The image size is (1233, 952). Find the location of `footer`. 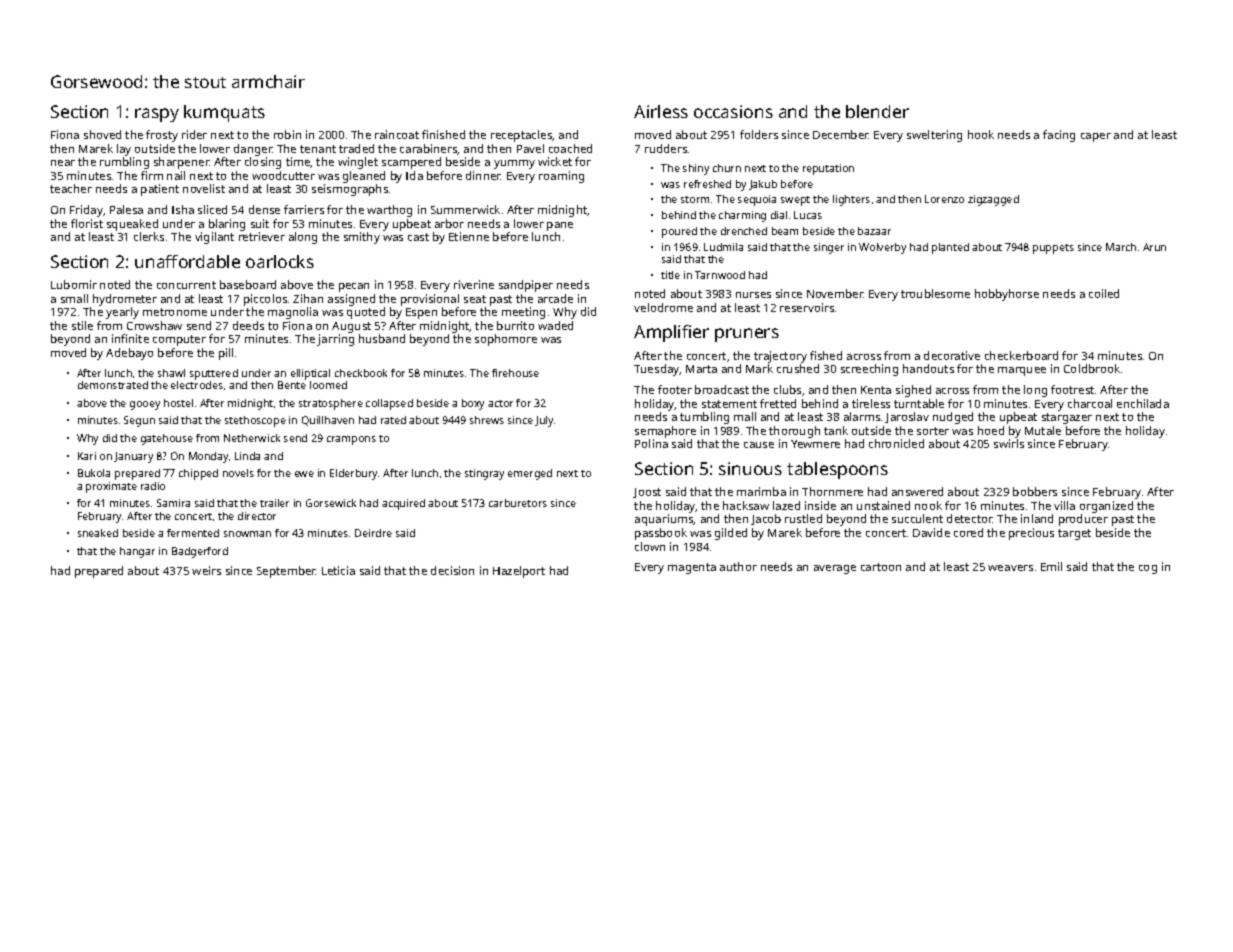

footer is located at coordinates (675, 389).
